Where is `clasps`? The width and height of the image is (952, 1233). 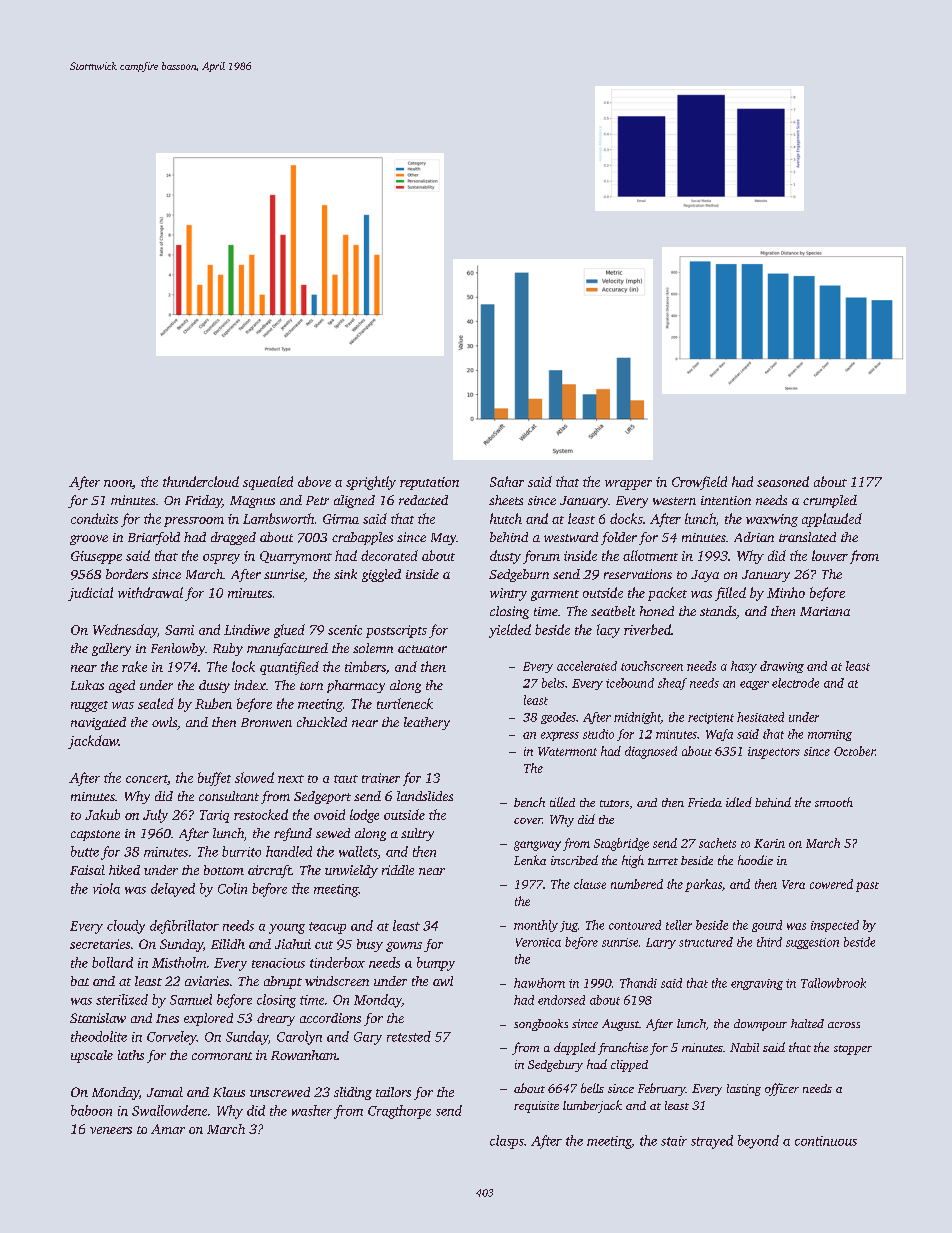 clasps is located at coordinates (507, 1142).
